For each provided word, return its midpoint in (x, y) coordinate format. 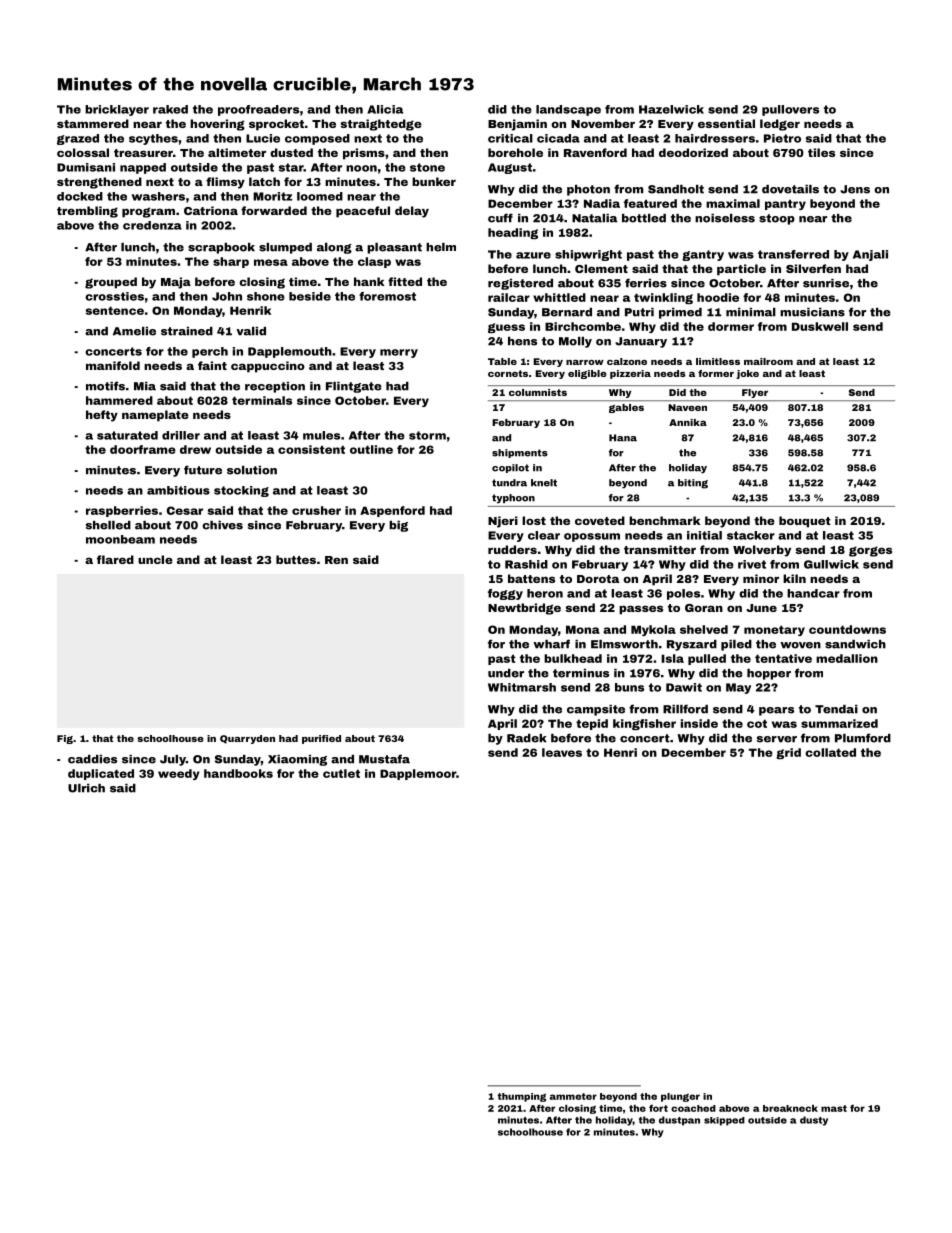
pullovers (790, 110)
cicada (558, 138)
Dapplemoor (418, 774)
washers (158, 196)
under (506, 673)
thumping (522, 1097)
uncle (155, 559)
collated (830, 752)
